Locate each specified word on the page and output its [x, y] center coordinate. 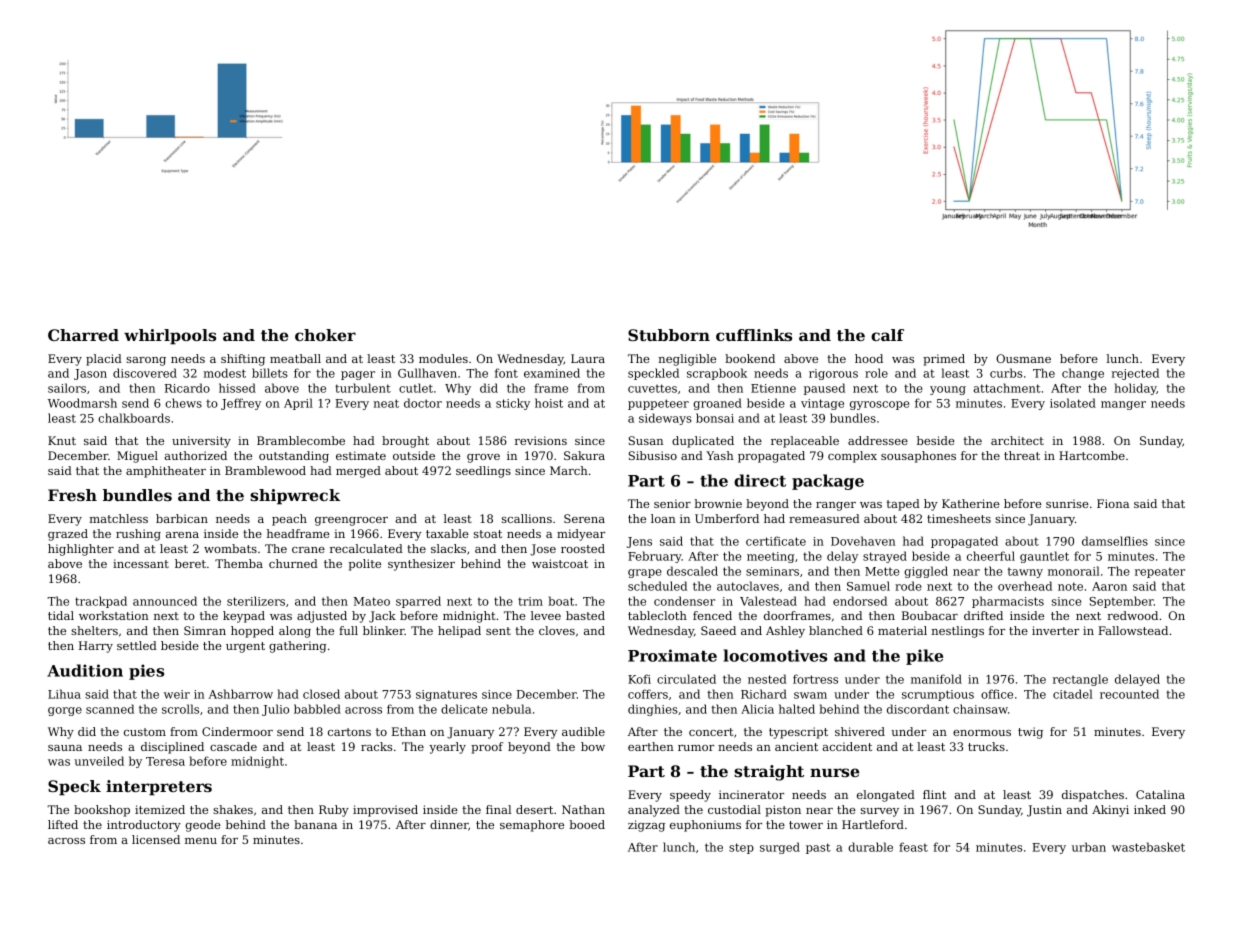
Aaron [1109, 586]
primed [944, 360]
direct [760, 480]
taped [903, 505]
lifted [63, 824]
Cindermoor [237, 731]
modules [443, 358]
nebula [511, 709]
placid [104, 360]
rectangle [1080, 680]
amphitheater [166, 472]
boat [561, 601]
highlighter [81, 550]
